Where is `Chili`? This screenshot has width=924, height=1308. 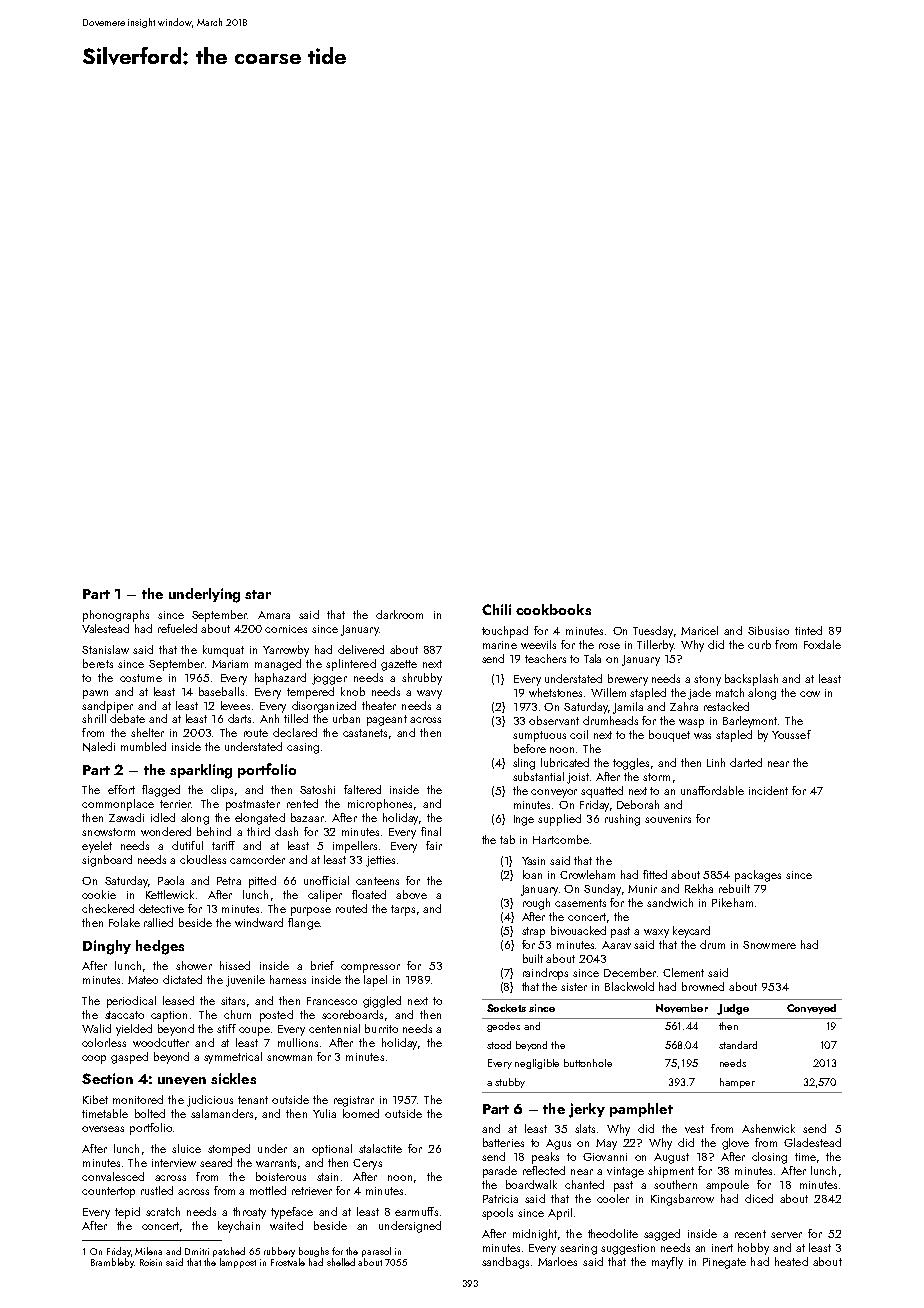 Chili is located at coordinates (496, 609).
